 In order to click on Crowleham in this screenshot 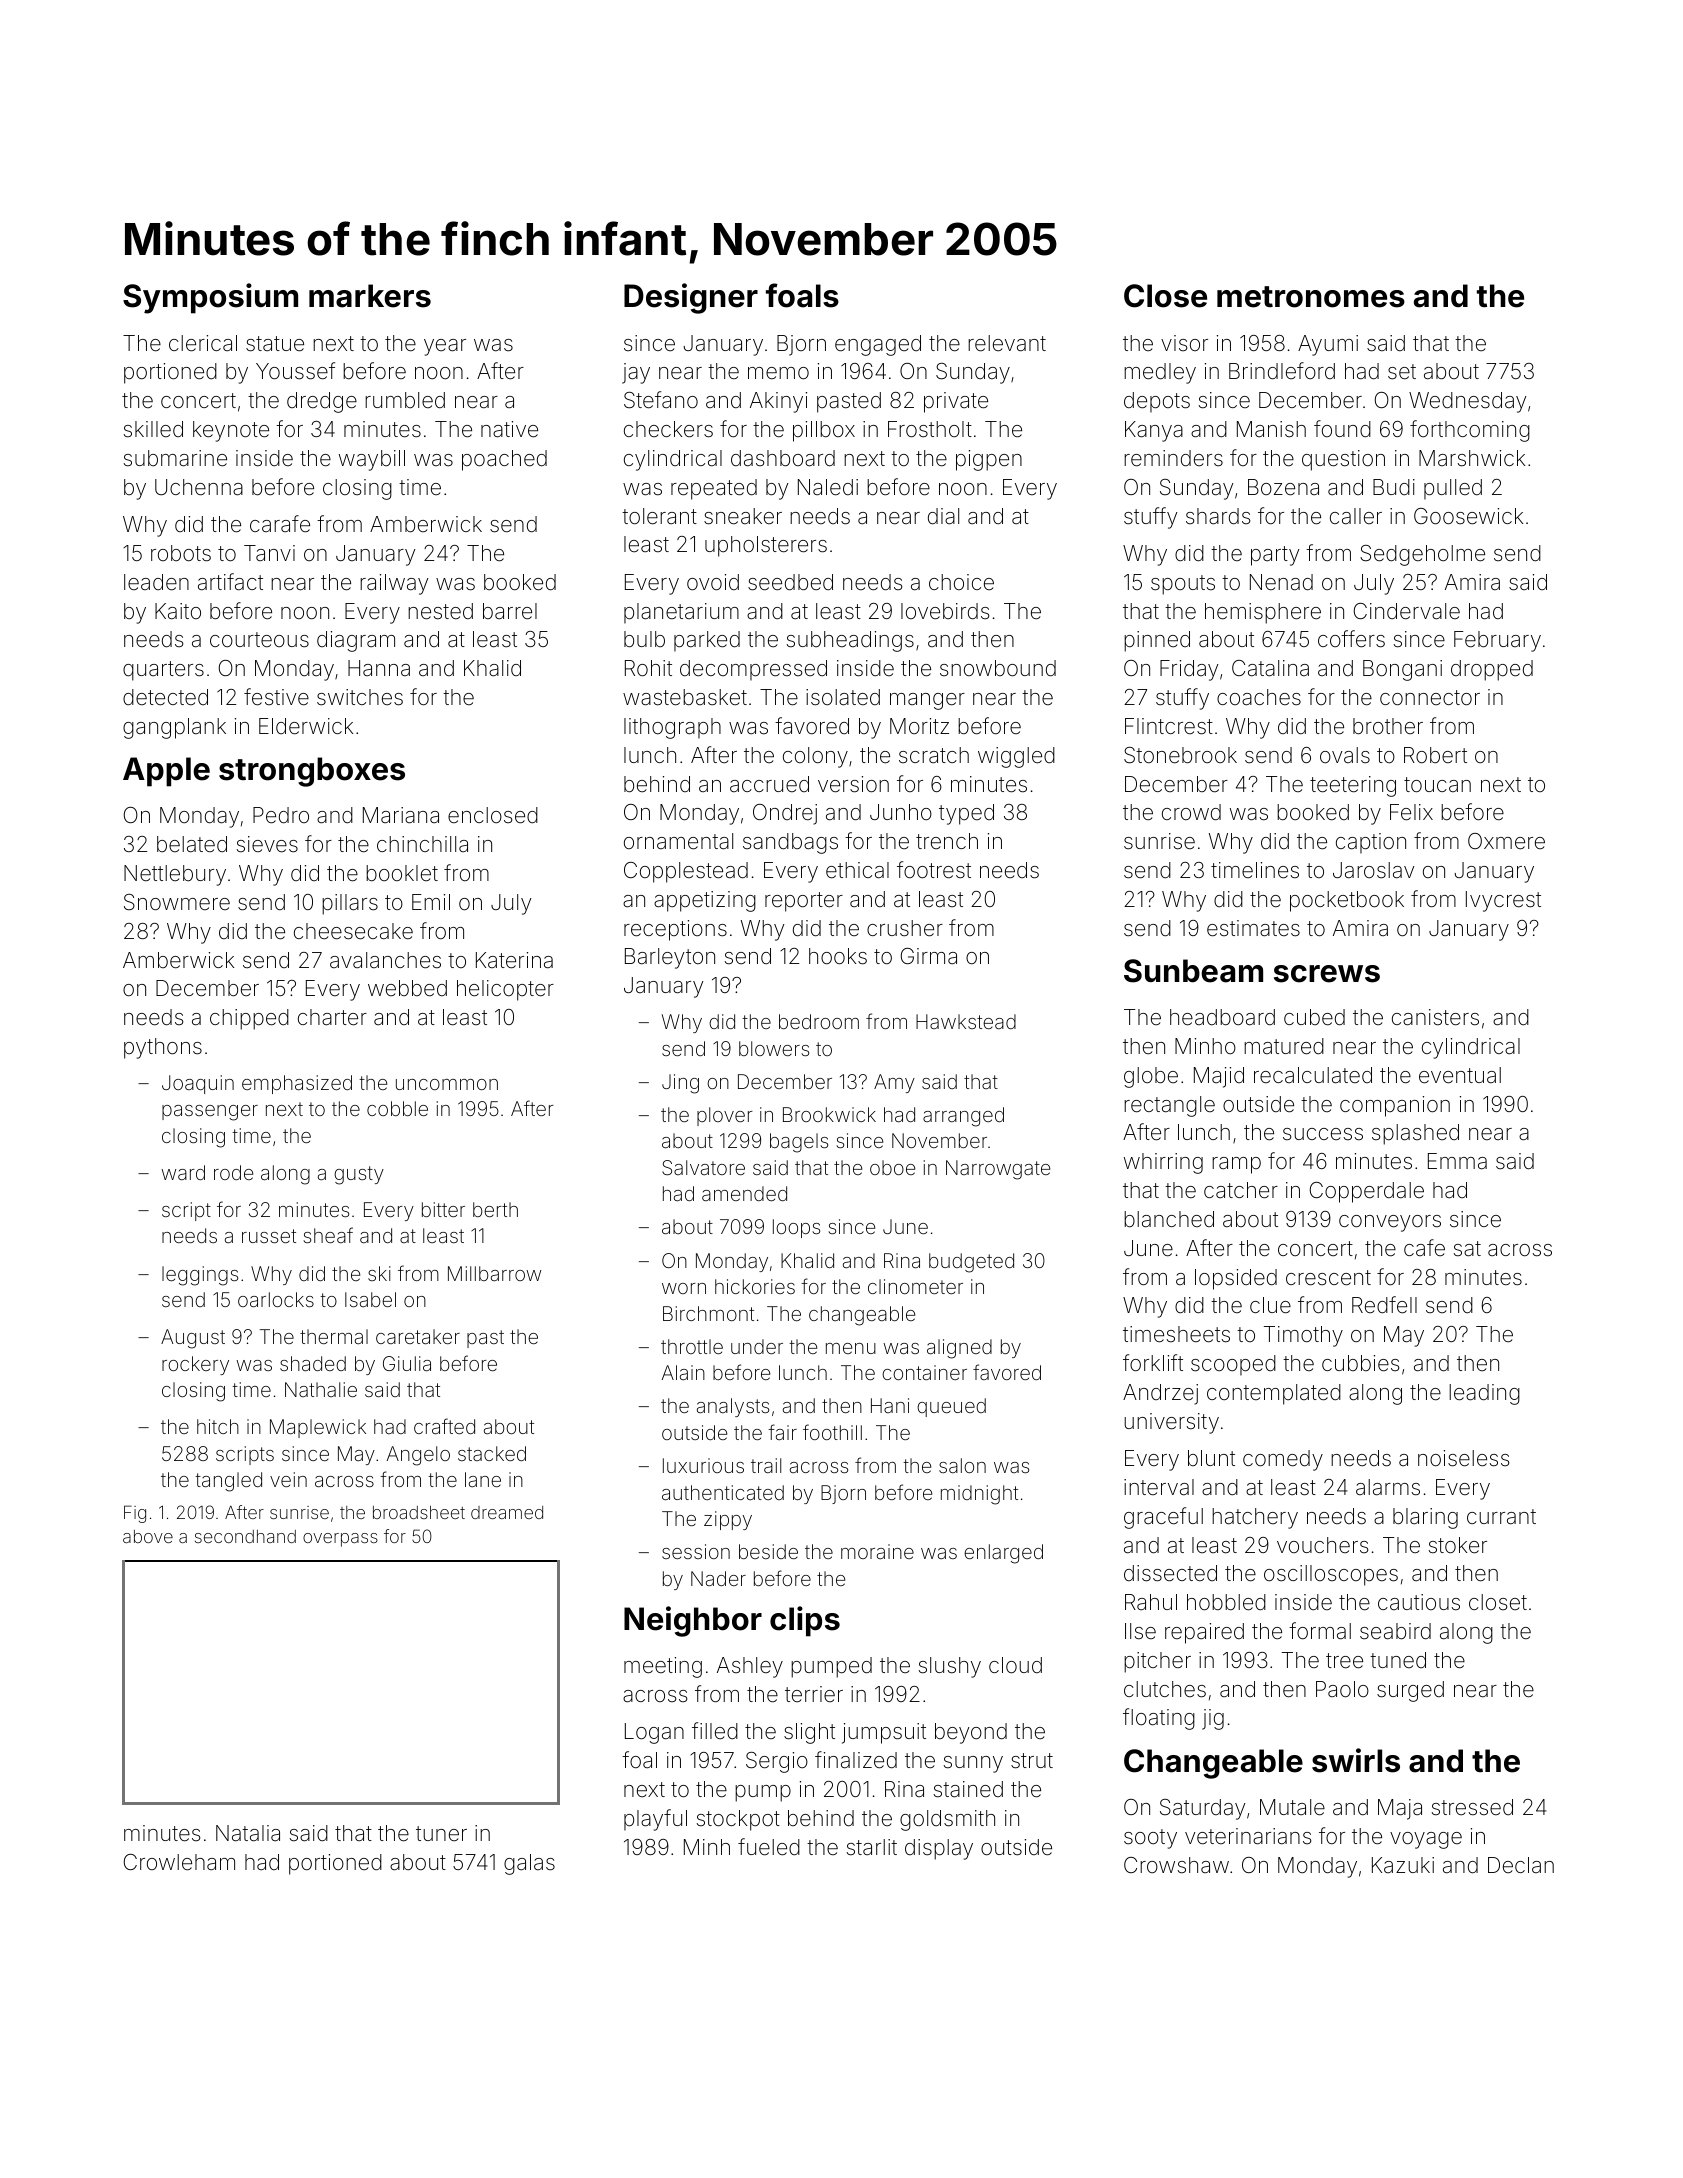, I will do `click(179, 1862)`.
